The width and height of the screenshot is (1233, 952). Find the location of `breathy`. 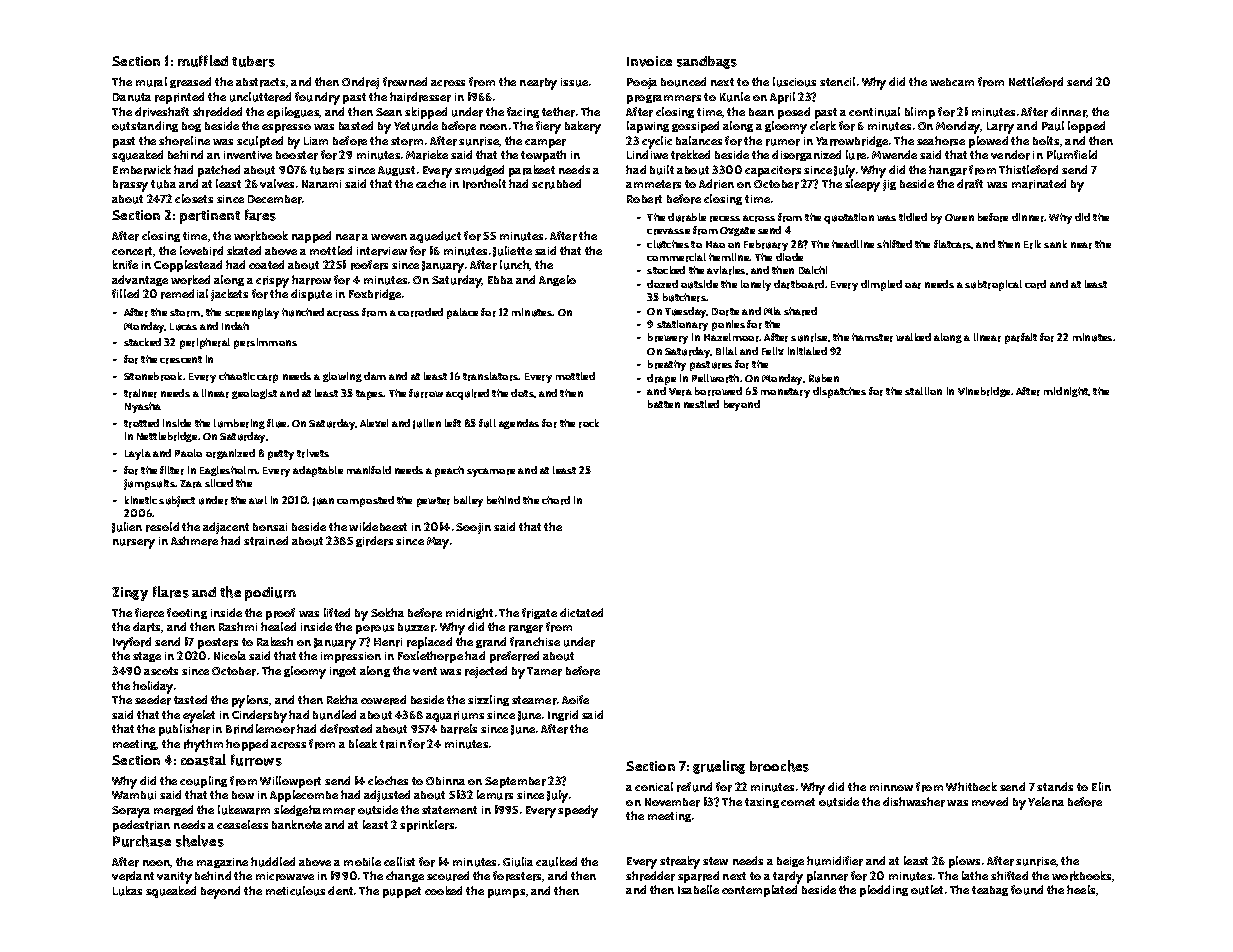

breathy is located at coordinates (667, 365).
